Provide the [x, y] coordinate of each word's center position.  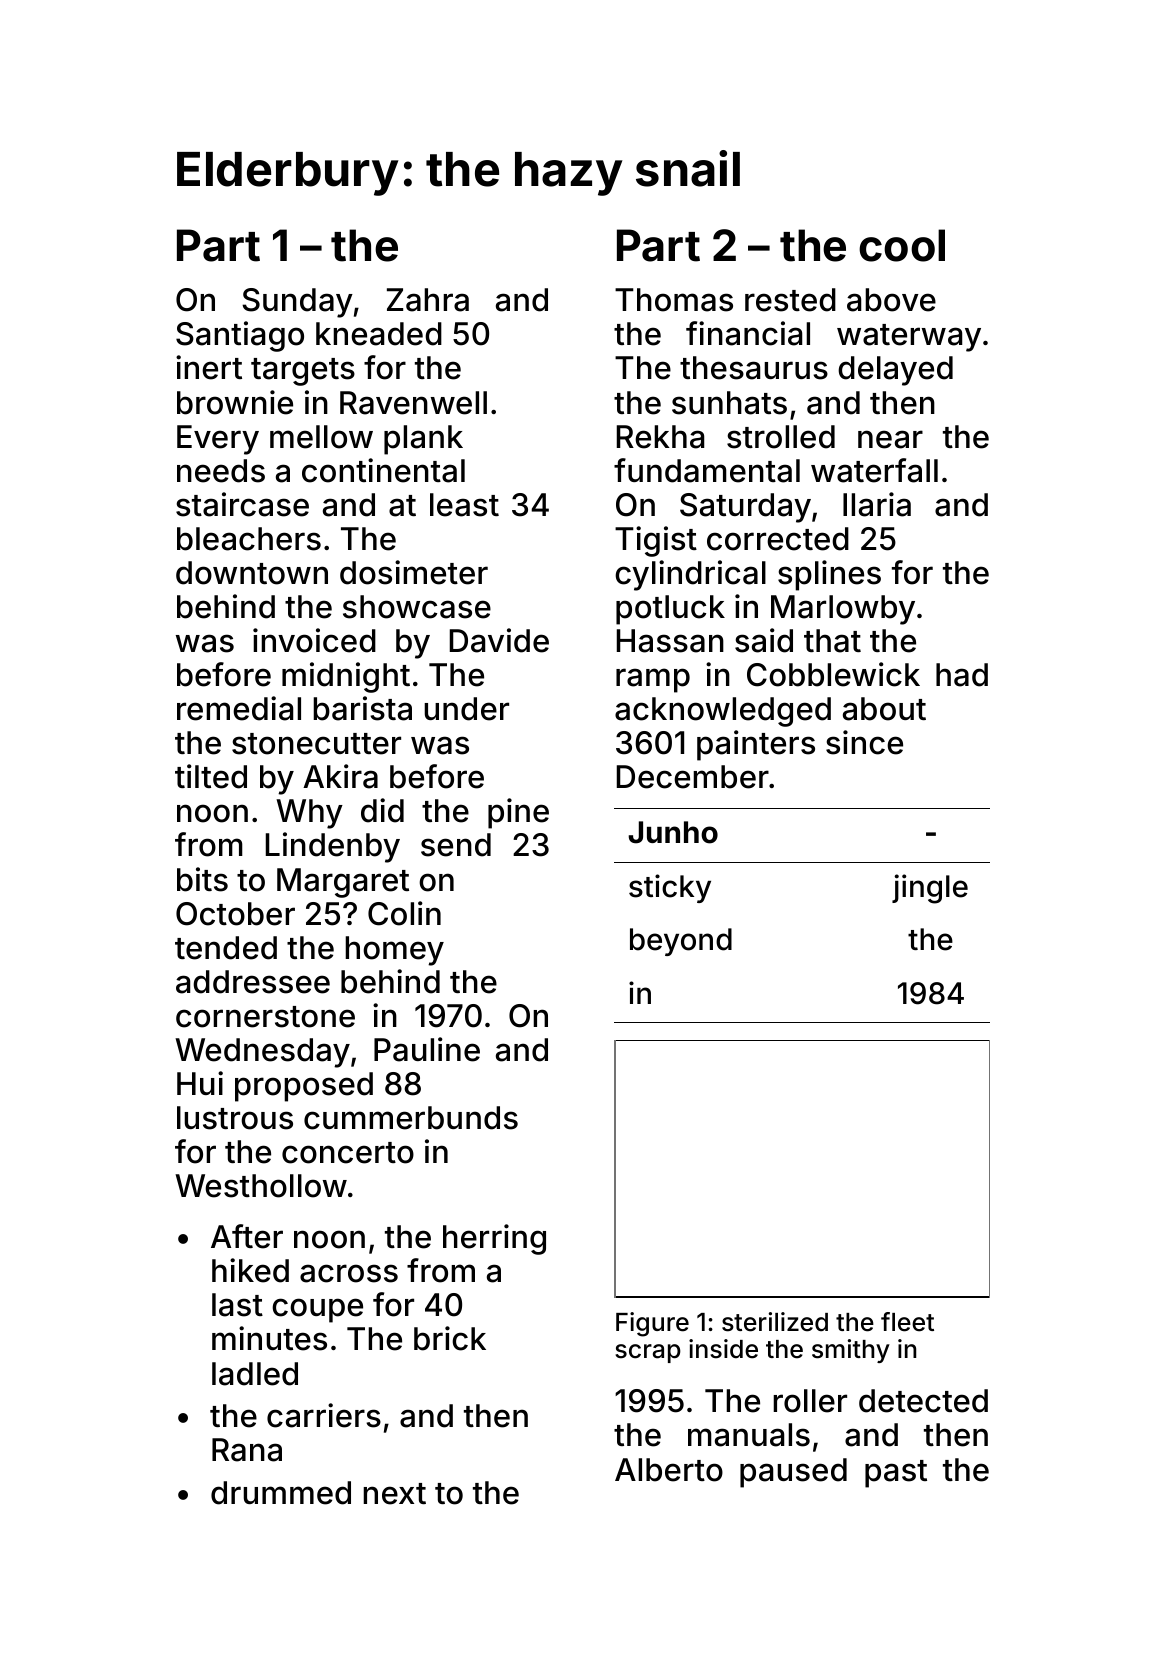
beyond [681, 942]
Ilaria [877, 504]
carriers [324, 1415]
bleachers [249, 539]
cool [902, 245]
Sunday [297, 303]
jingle [930, 889]
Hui [200, 1083]
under [466, 709]
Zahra [428, 300]
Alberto [669, 1470]
